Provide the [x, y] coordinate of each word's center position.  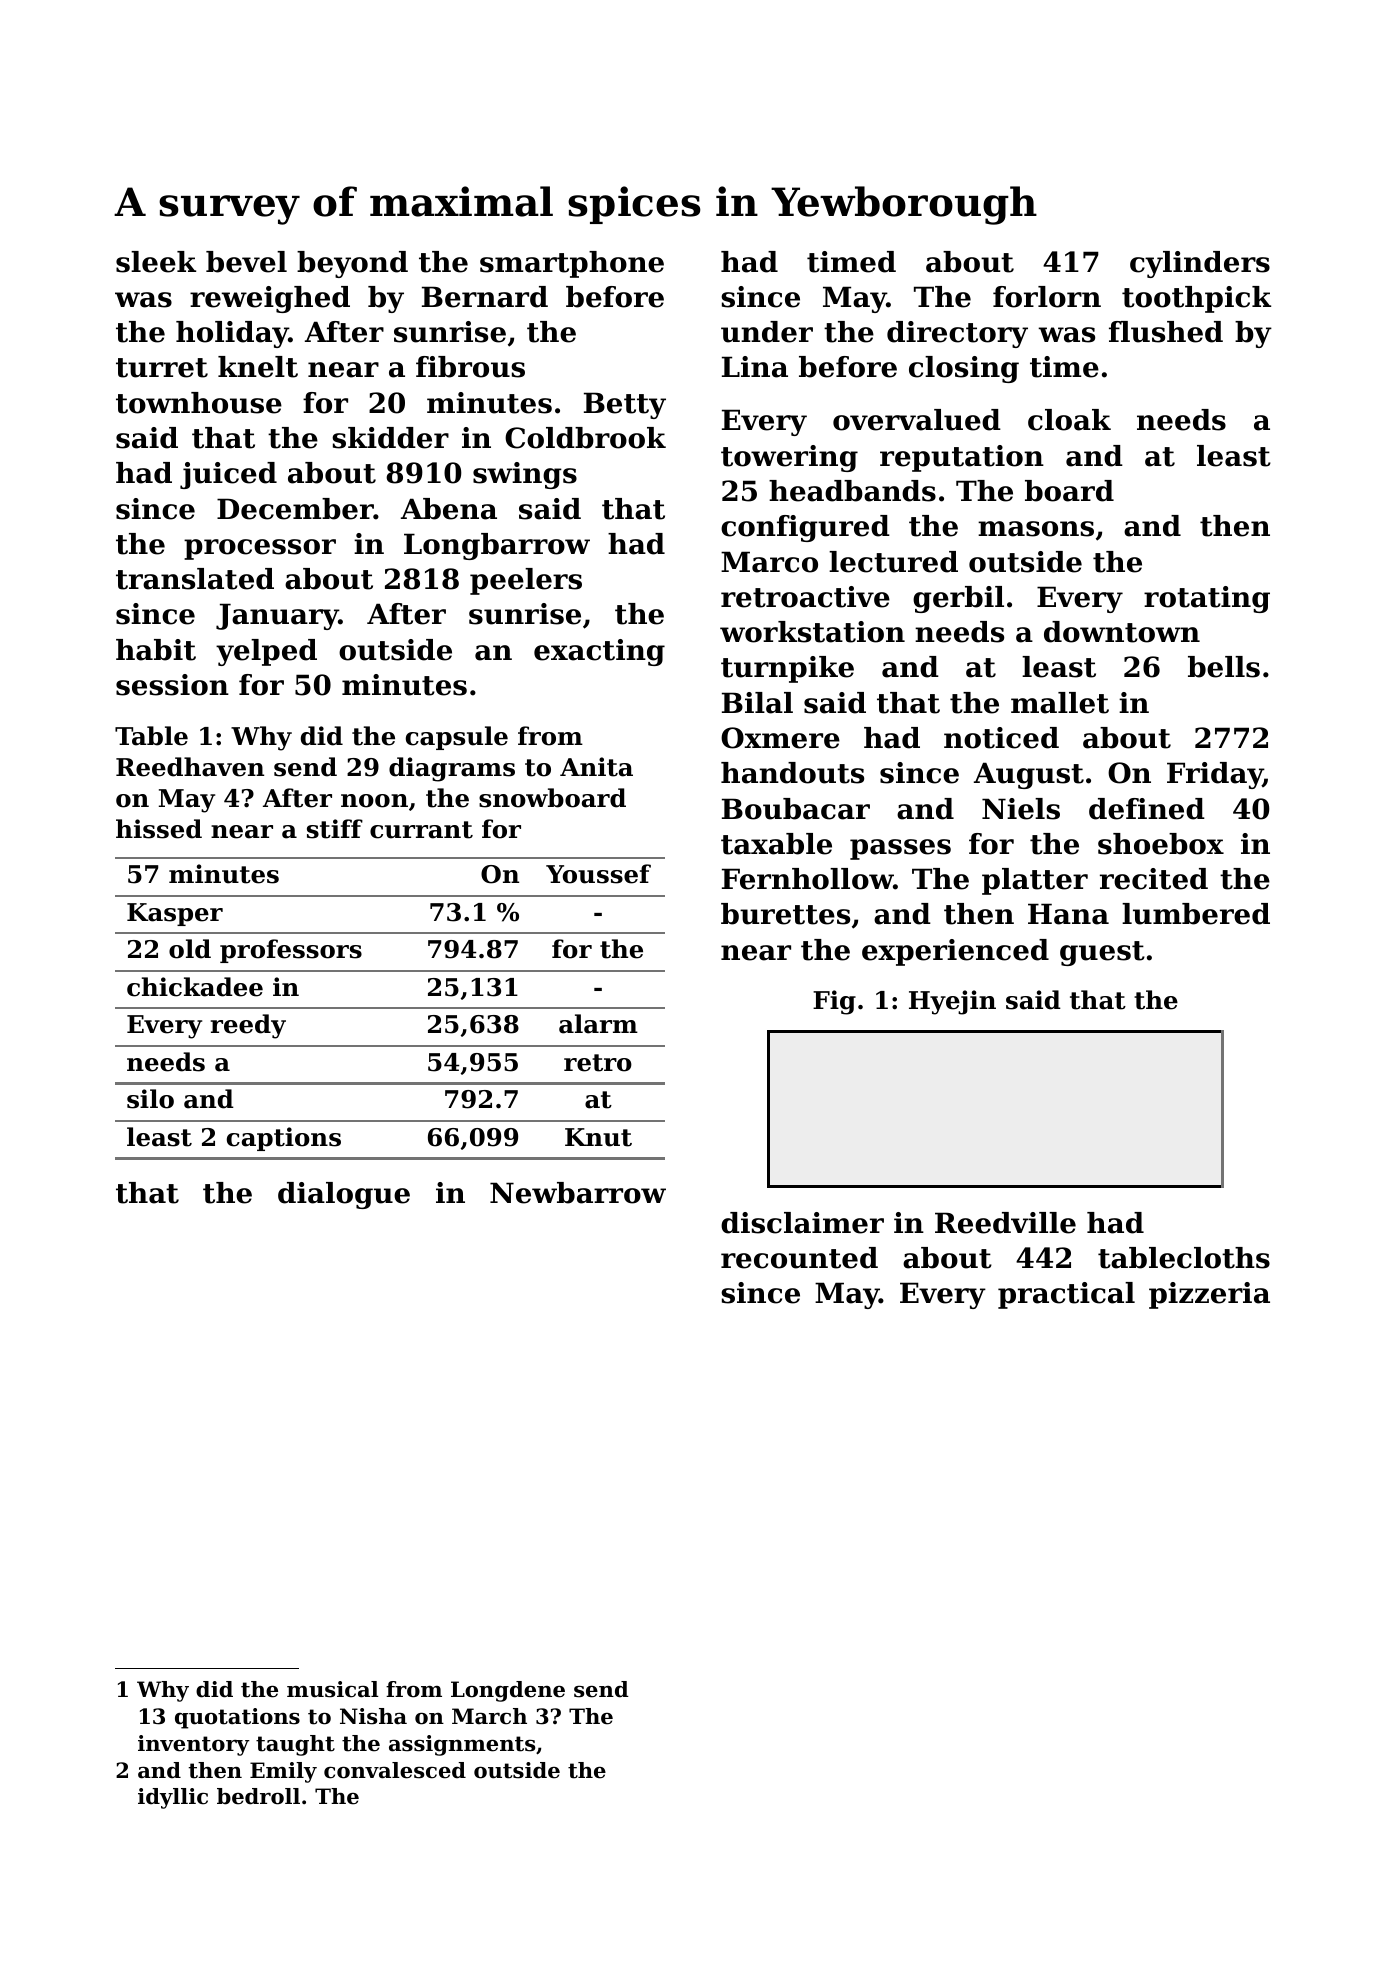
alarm [598, 1024]
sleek [156, 262]
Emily [283, 1772]
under [767, 332]
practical [1066, 1295]
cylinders [1200, 264]
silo [150, 1099]
